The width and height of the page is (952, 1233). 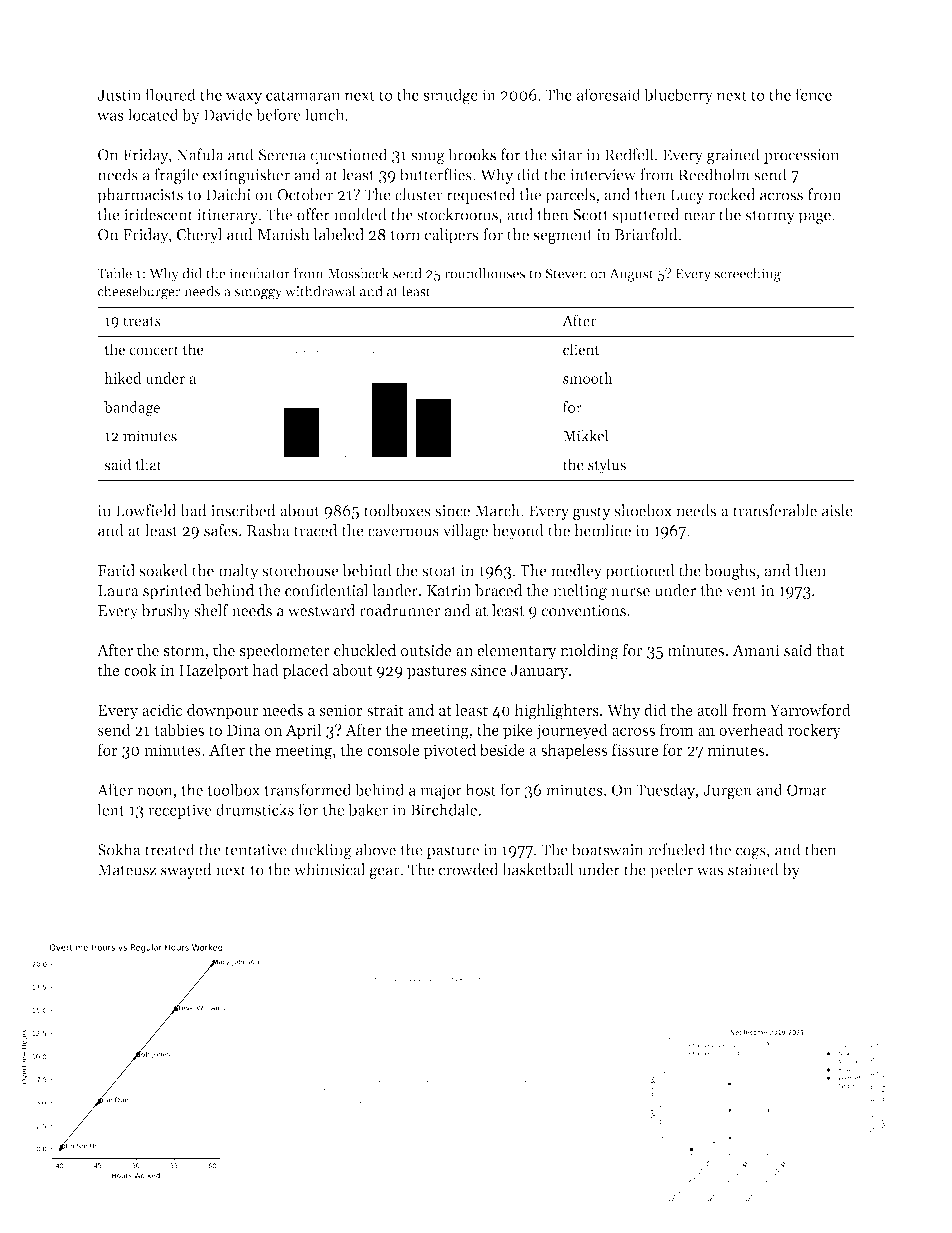 What do you see at coordinates (814, 218) in the page?
I see `page` at bounding box center [814, 218].
